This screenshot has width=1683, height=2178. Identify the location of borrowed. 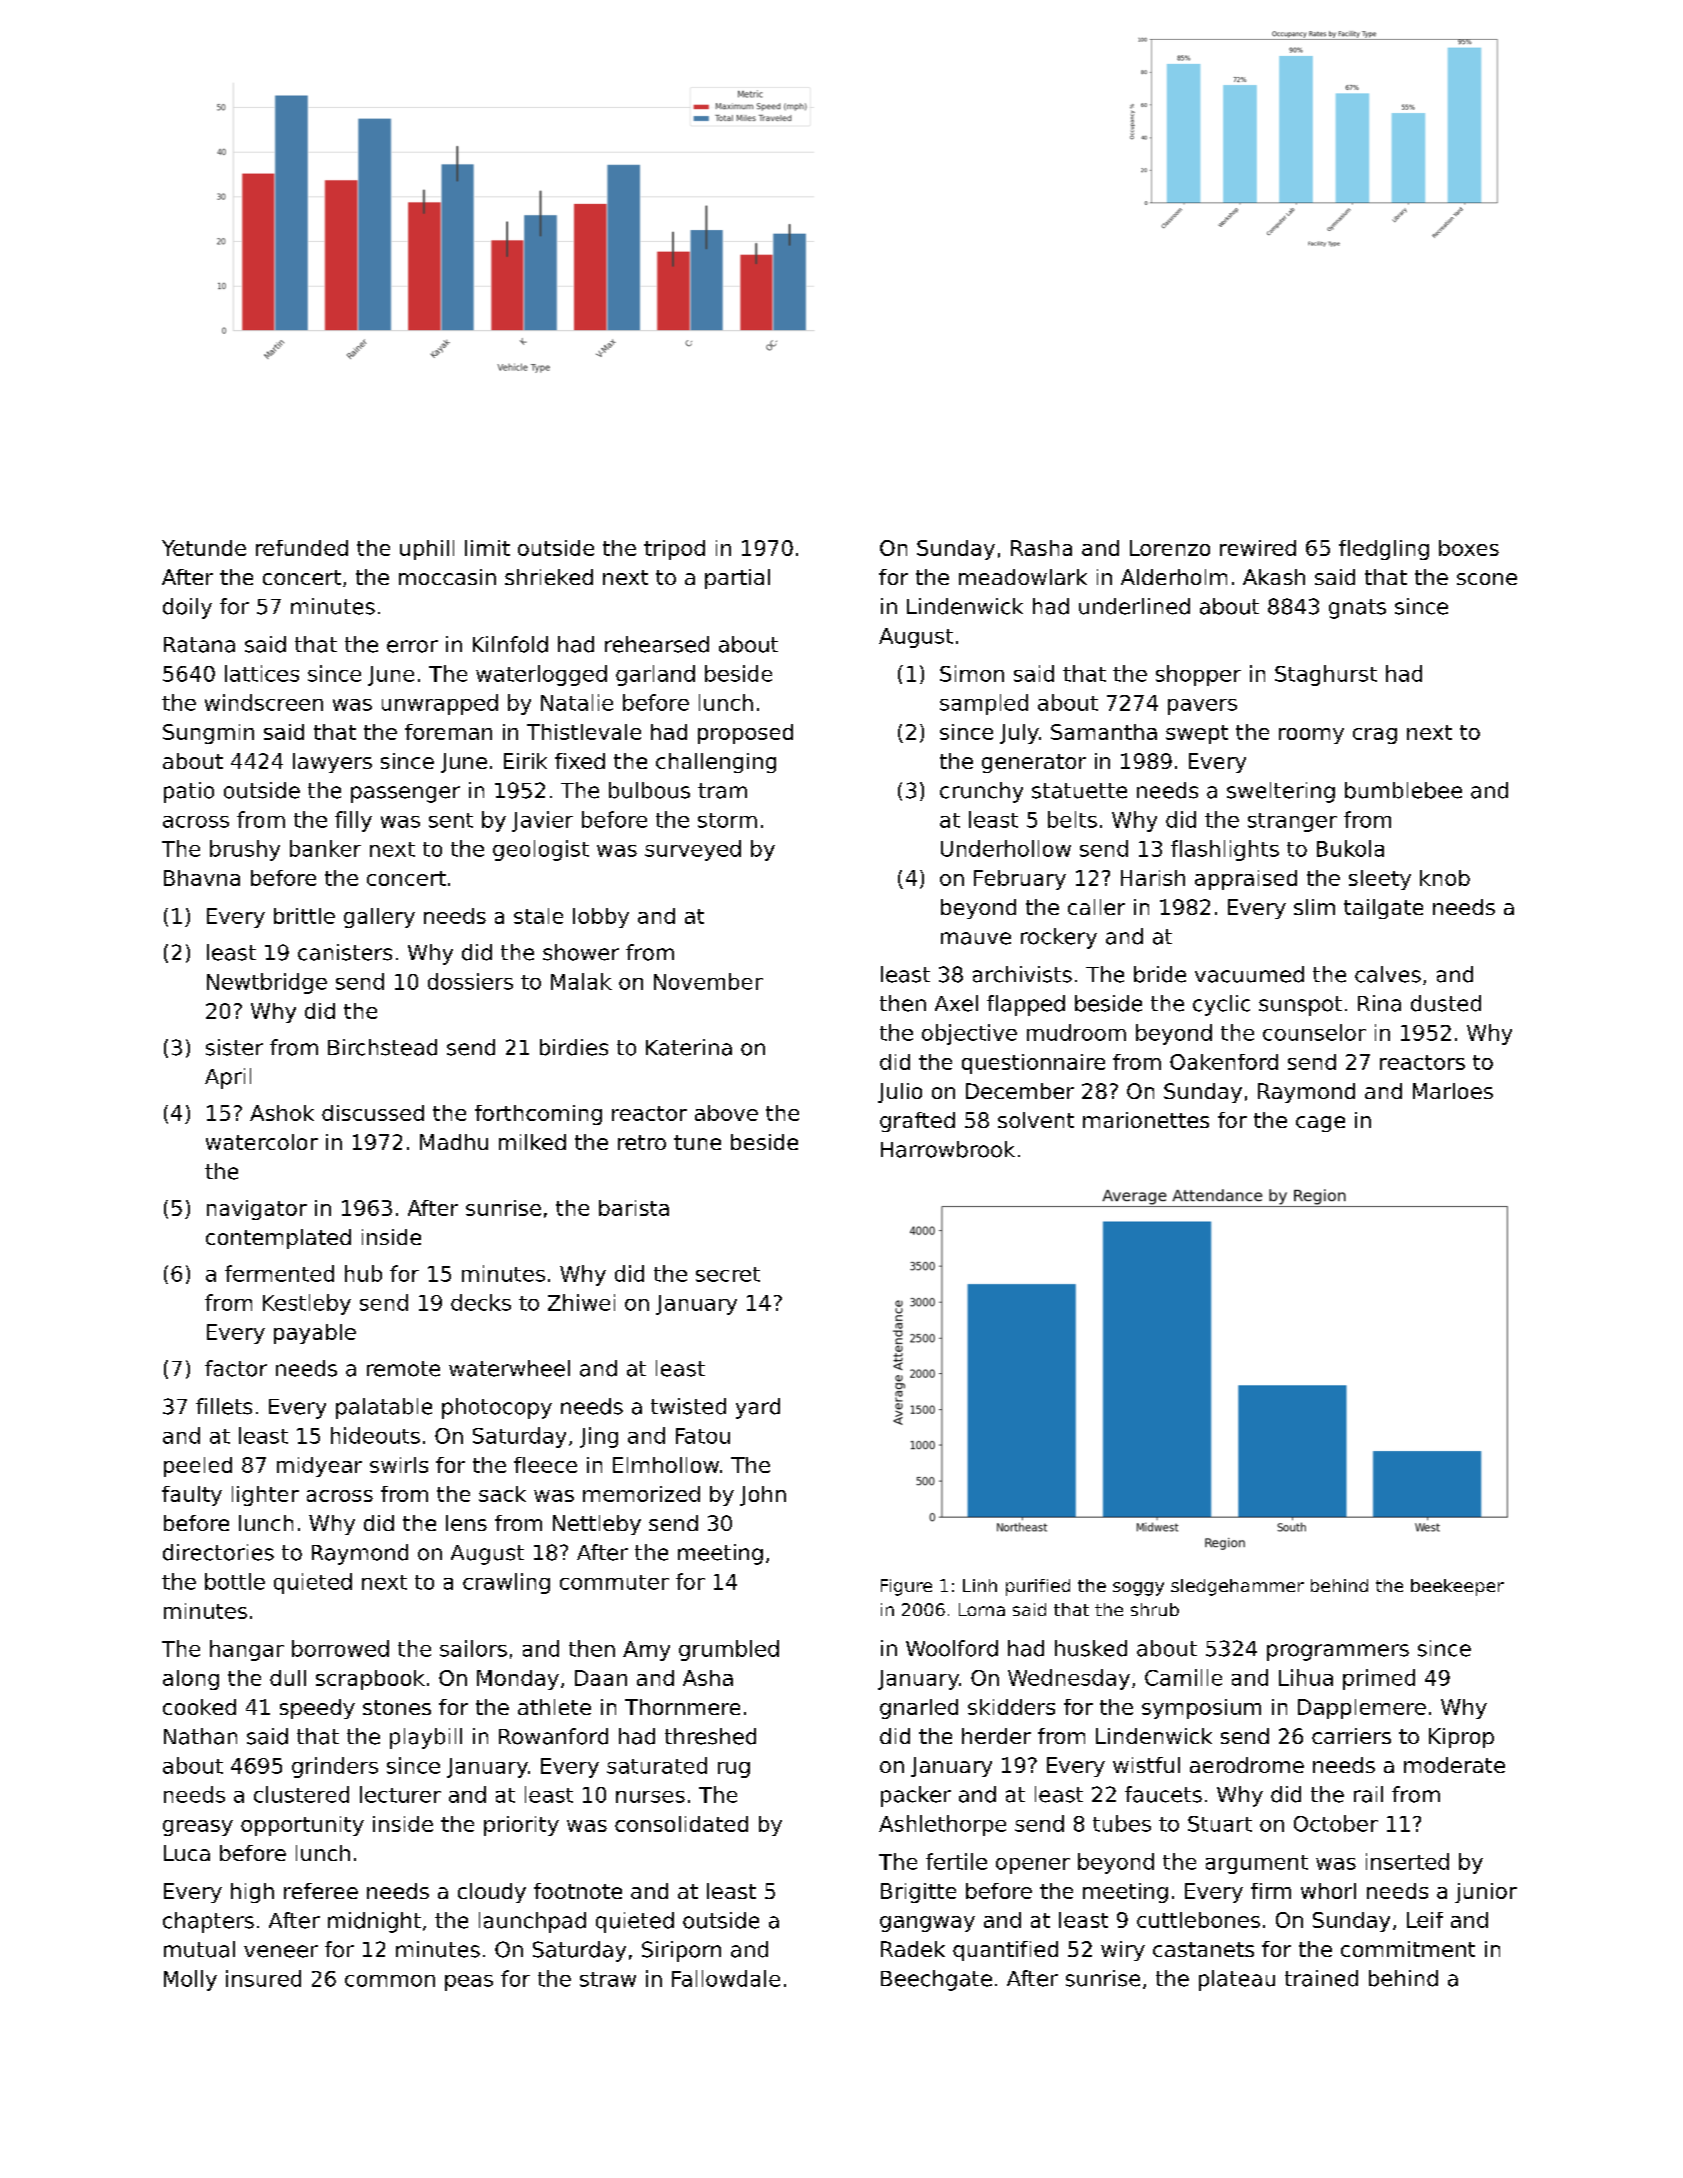
(340, 1648).
